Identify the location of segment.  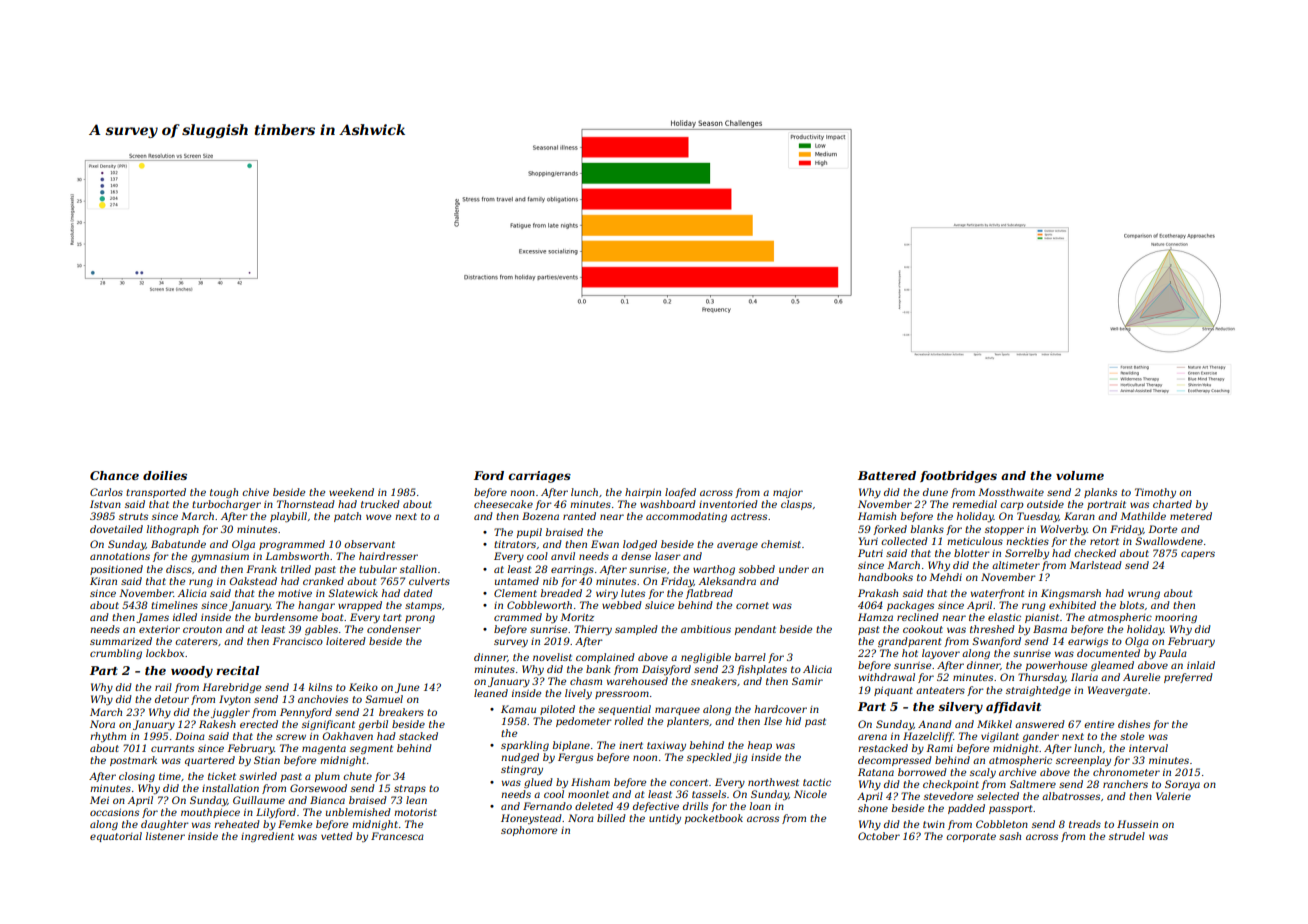
(371, 749).
